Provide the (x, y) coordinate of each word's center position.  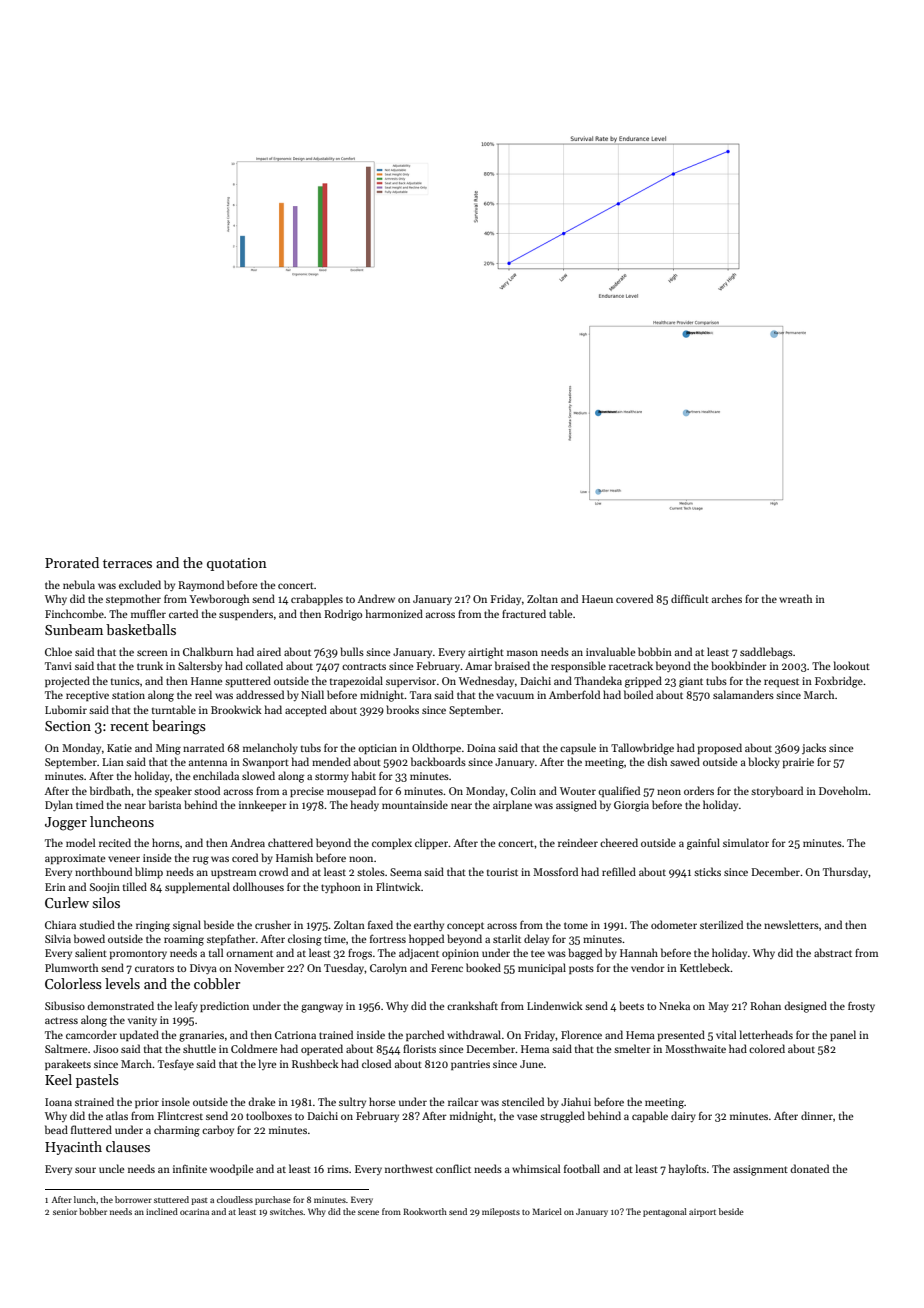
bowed (89, 938)
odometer (674, 924)
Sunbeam (74, 629)
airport (702, 1213)
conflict (453, 1168)
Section (68, 726)
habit (364, 775)
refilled (619, 871)
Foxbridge (839, 682)
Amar (478, 666)
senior (65, 1212)
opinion (460, 954)
